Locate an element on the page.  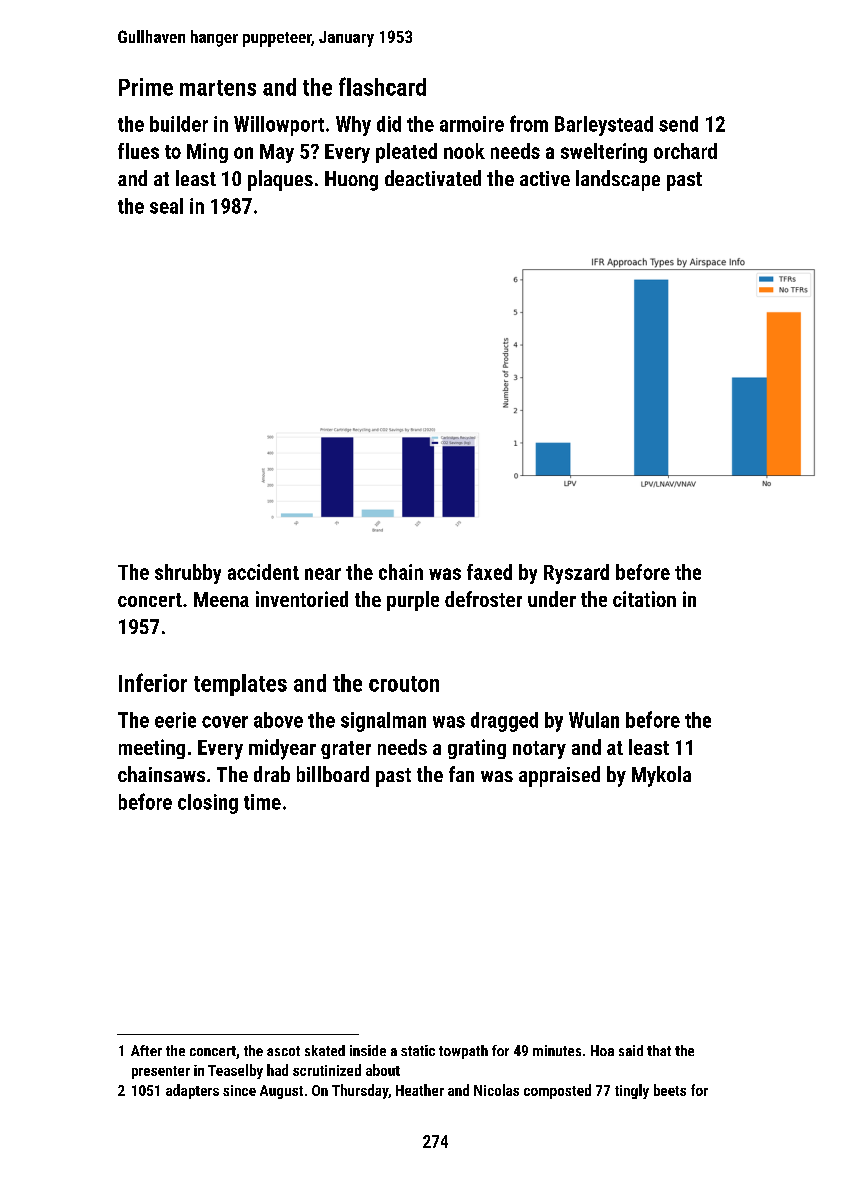
midyear is located at coordinates (282, 749).
